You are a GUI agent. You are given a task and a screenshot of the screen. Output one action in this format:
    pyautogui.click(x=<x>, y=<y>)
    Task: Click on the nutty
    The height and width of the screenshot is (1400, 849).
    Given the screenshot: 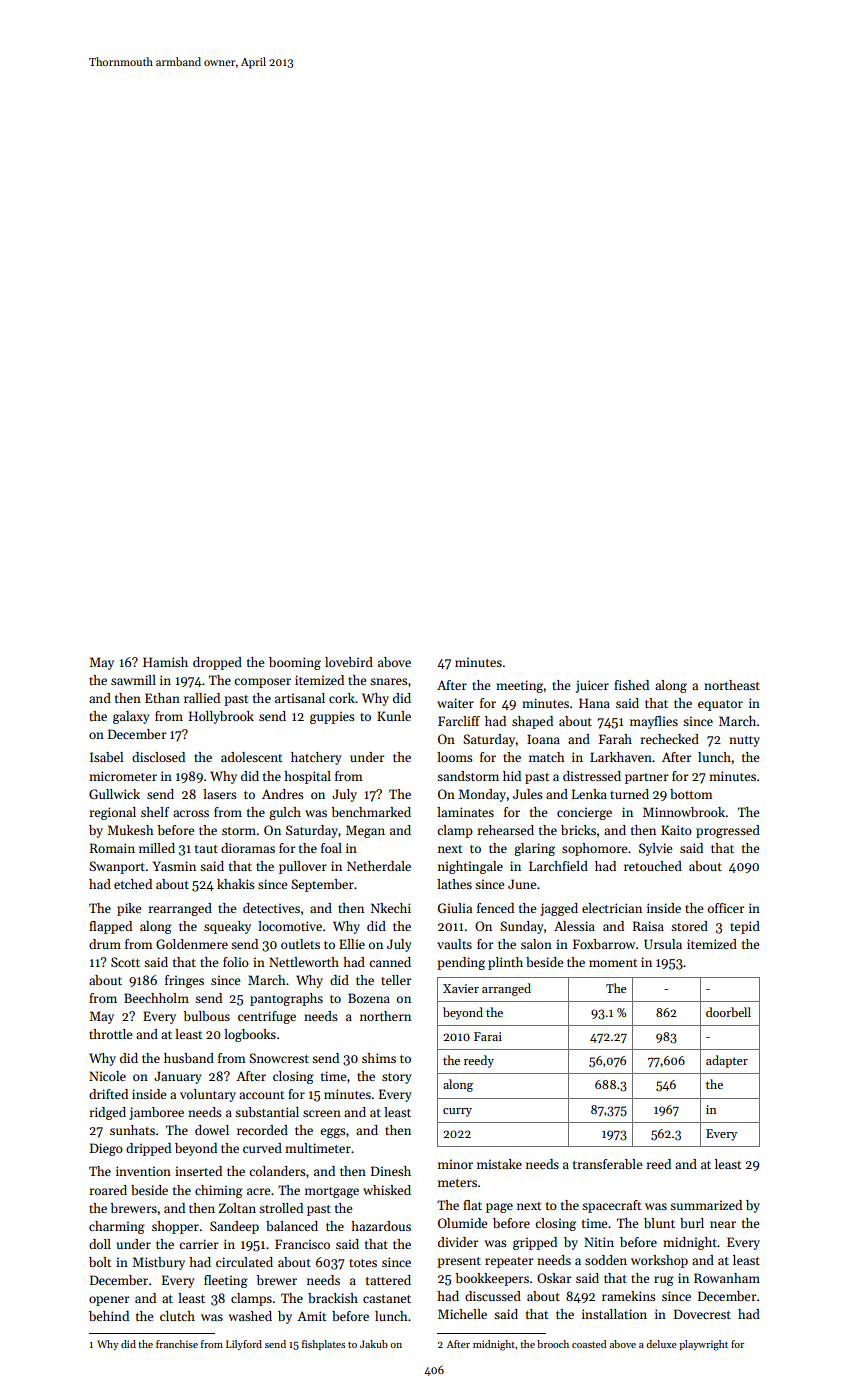 What is the action you would take?
    pyautogui.click(x=744, y=741)
